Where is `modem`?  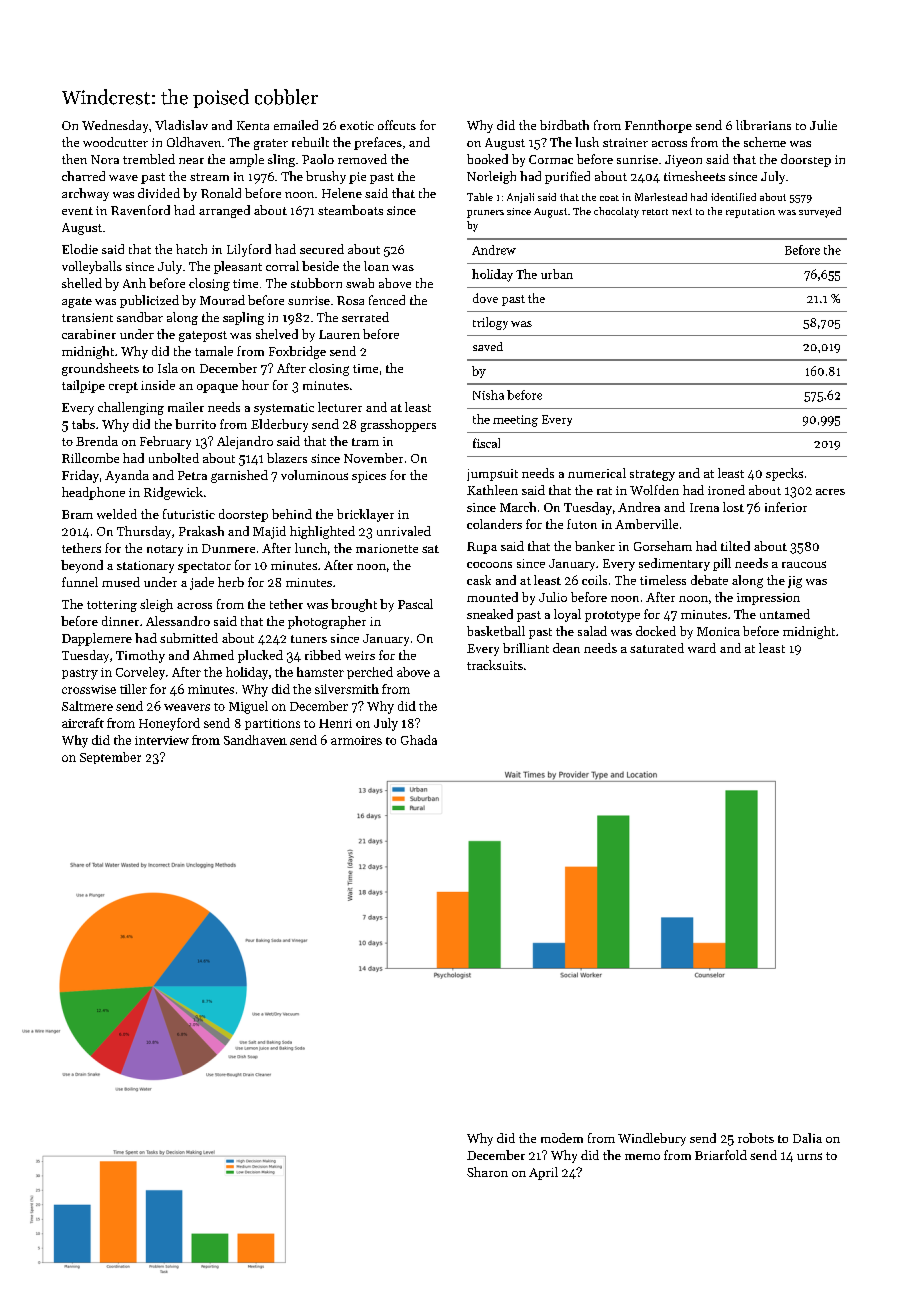 modem is located at coordinates (562, 1138).
